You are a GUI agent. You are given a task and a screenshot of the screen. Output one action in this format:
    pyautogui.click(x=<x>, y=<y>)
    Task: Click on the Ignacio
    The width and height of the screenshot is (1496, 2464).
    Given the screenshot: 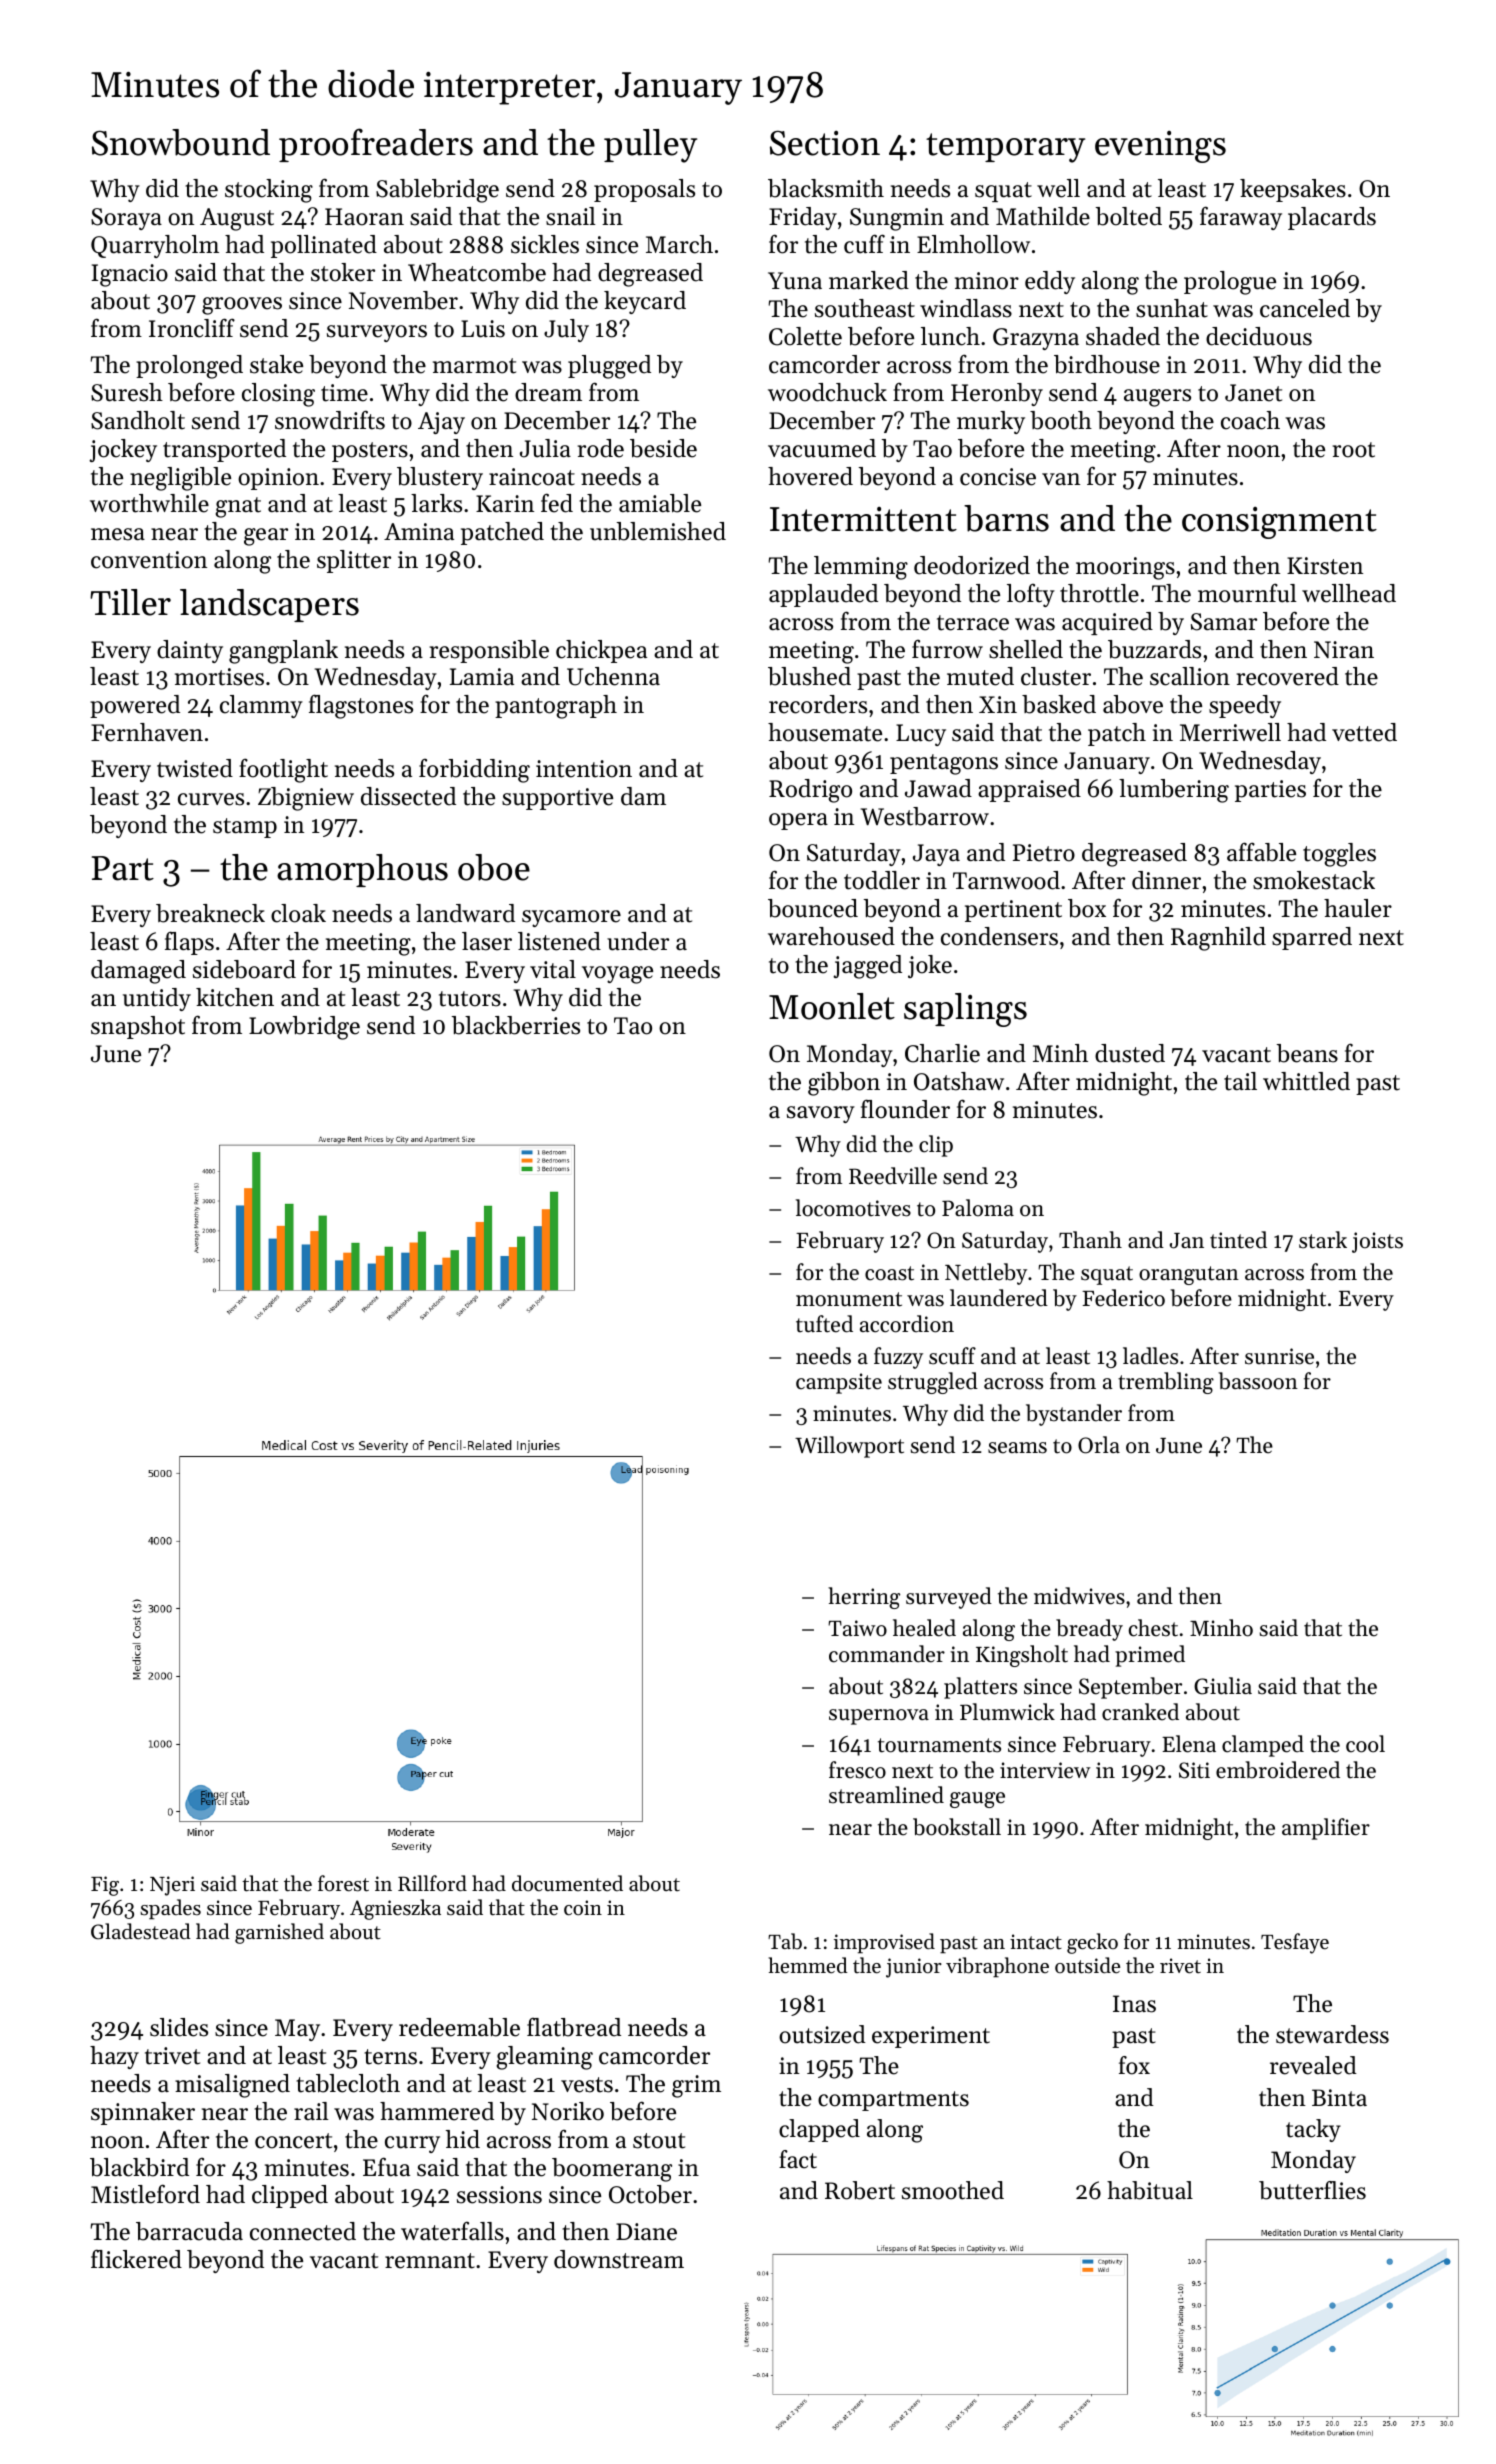 What is the action you would take?
    pyautogui.click(x=129, y=275)
